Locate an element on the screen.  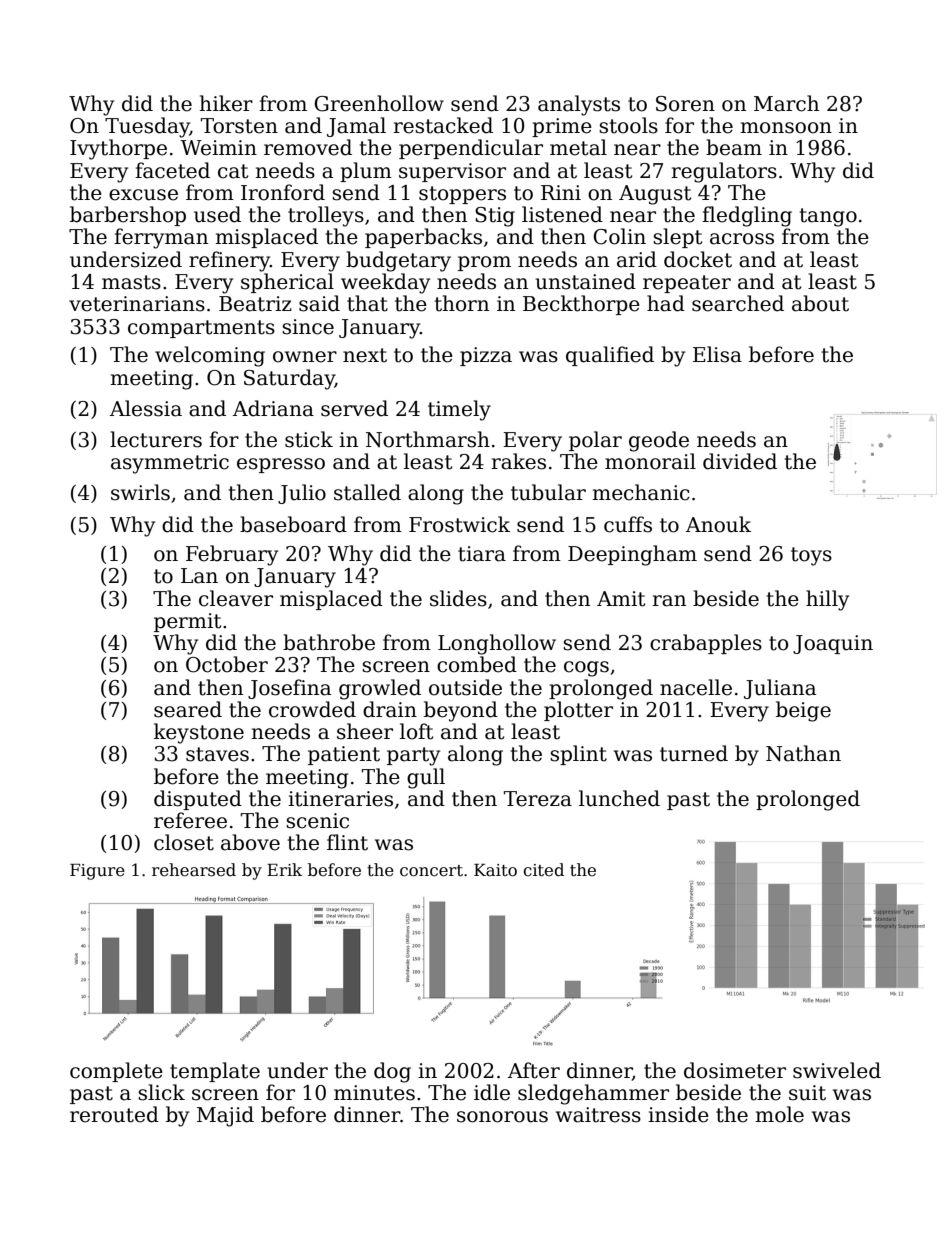
complete is located at coordinates (116, 1072).
